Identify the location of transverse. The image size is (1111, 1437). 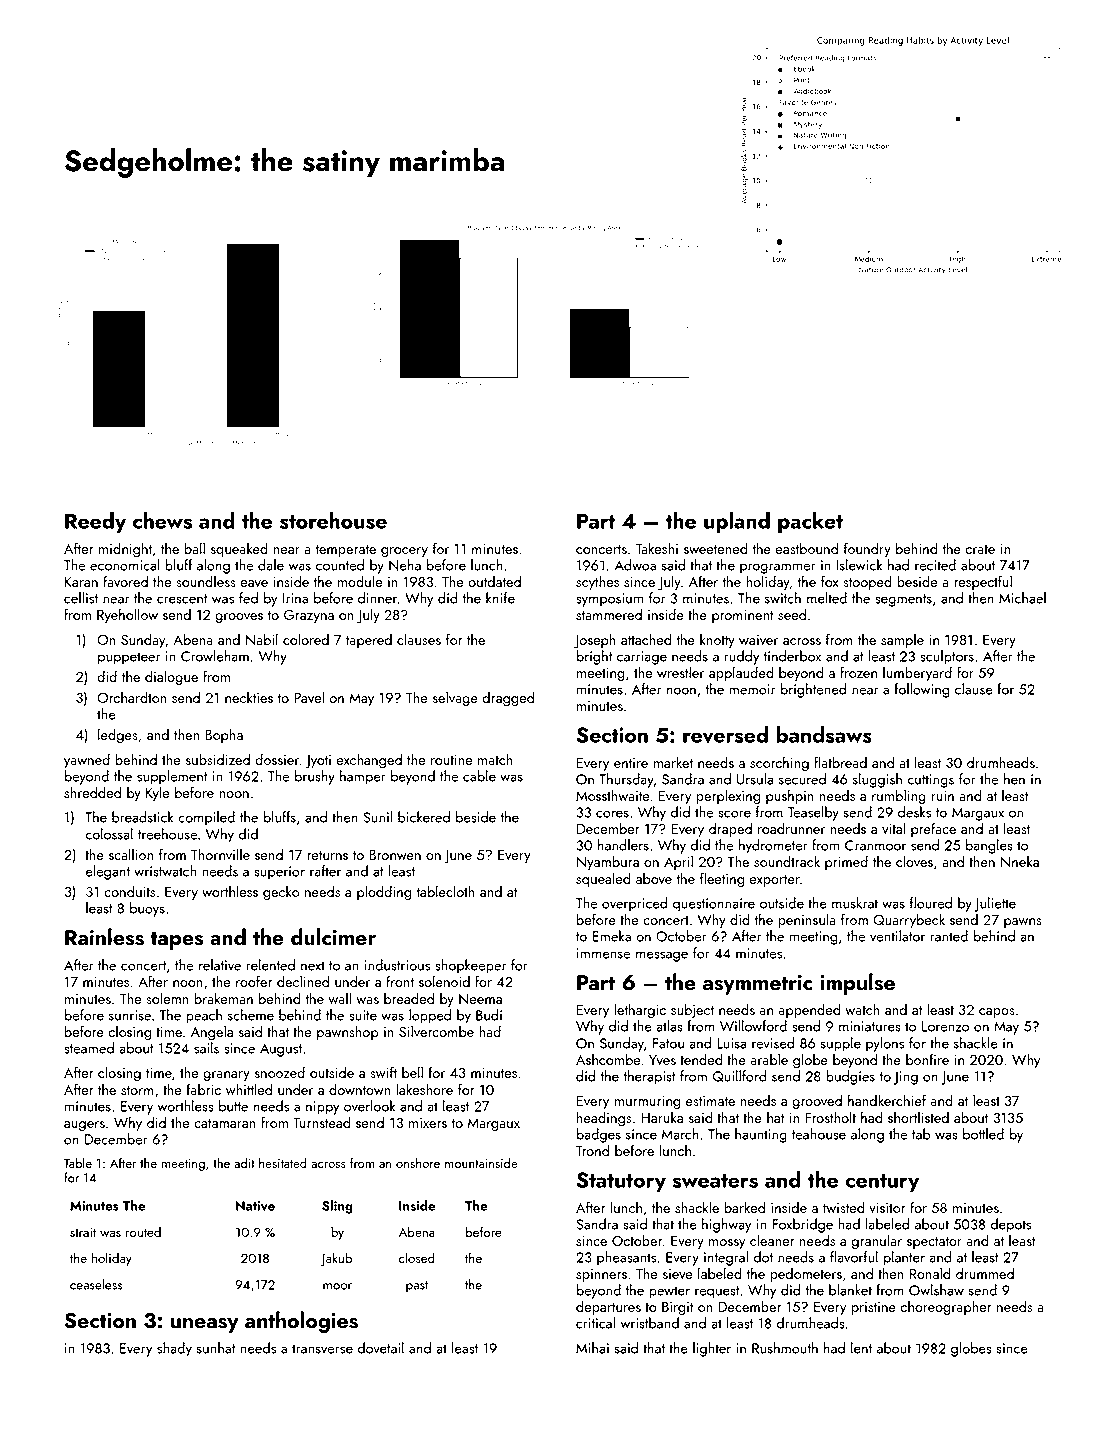
(322, 1349).
